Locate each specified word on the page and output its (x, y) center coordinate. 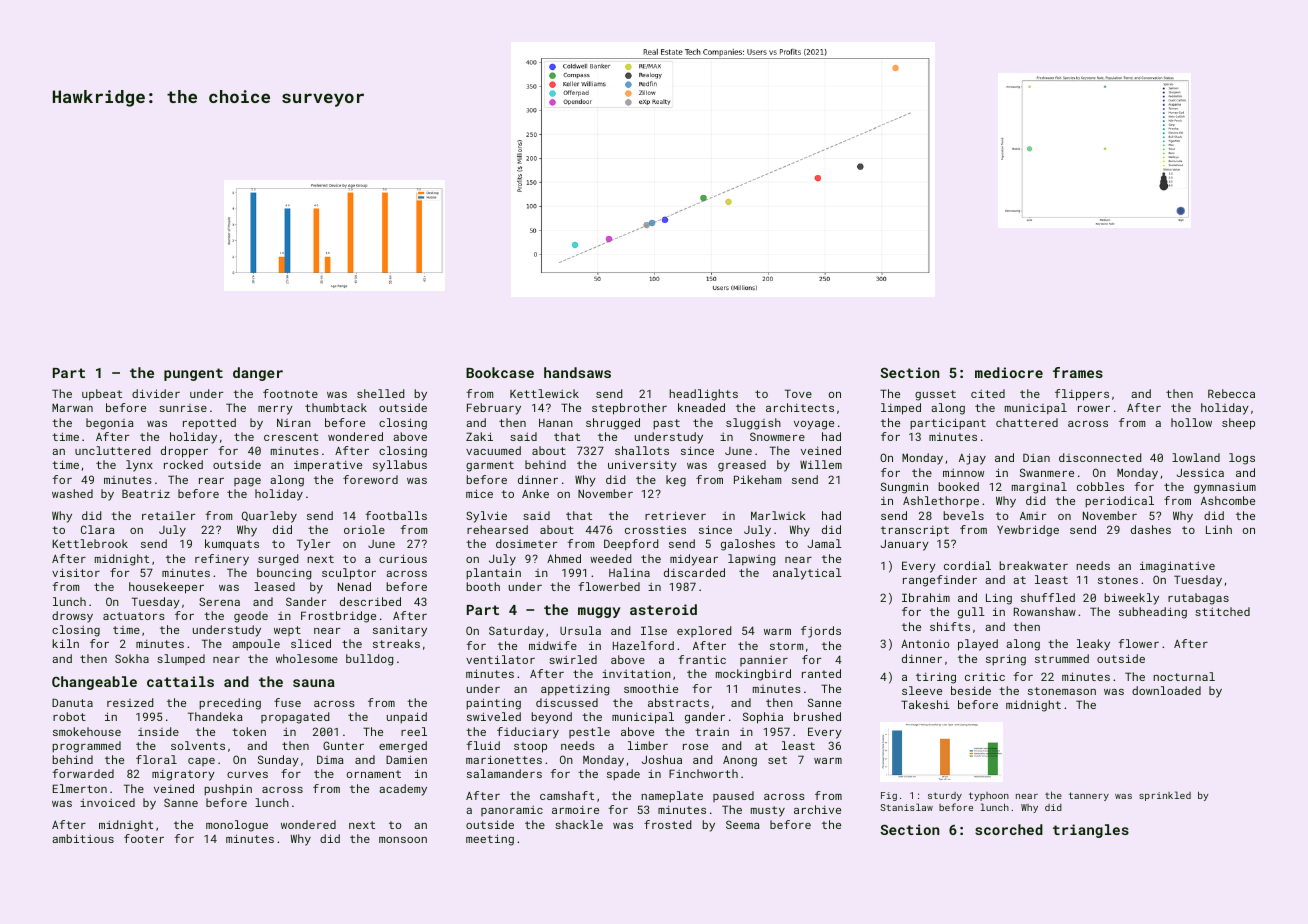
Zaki (479, 436)
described (370, 601)
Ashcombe (1228, 500)
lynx (139, 466)
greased (742, 466)
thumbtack (336, 407)
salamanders (504, 773)
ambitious (83, 838)
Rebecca (1231, 393)
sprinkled (1165, 796)
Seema (743, 824)
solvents (198, 745)
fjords (821, 632)
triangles (1091, 831)
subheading (1153, 613)
